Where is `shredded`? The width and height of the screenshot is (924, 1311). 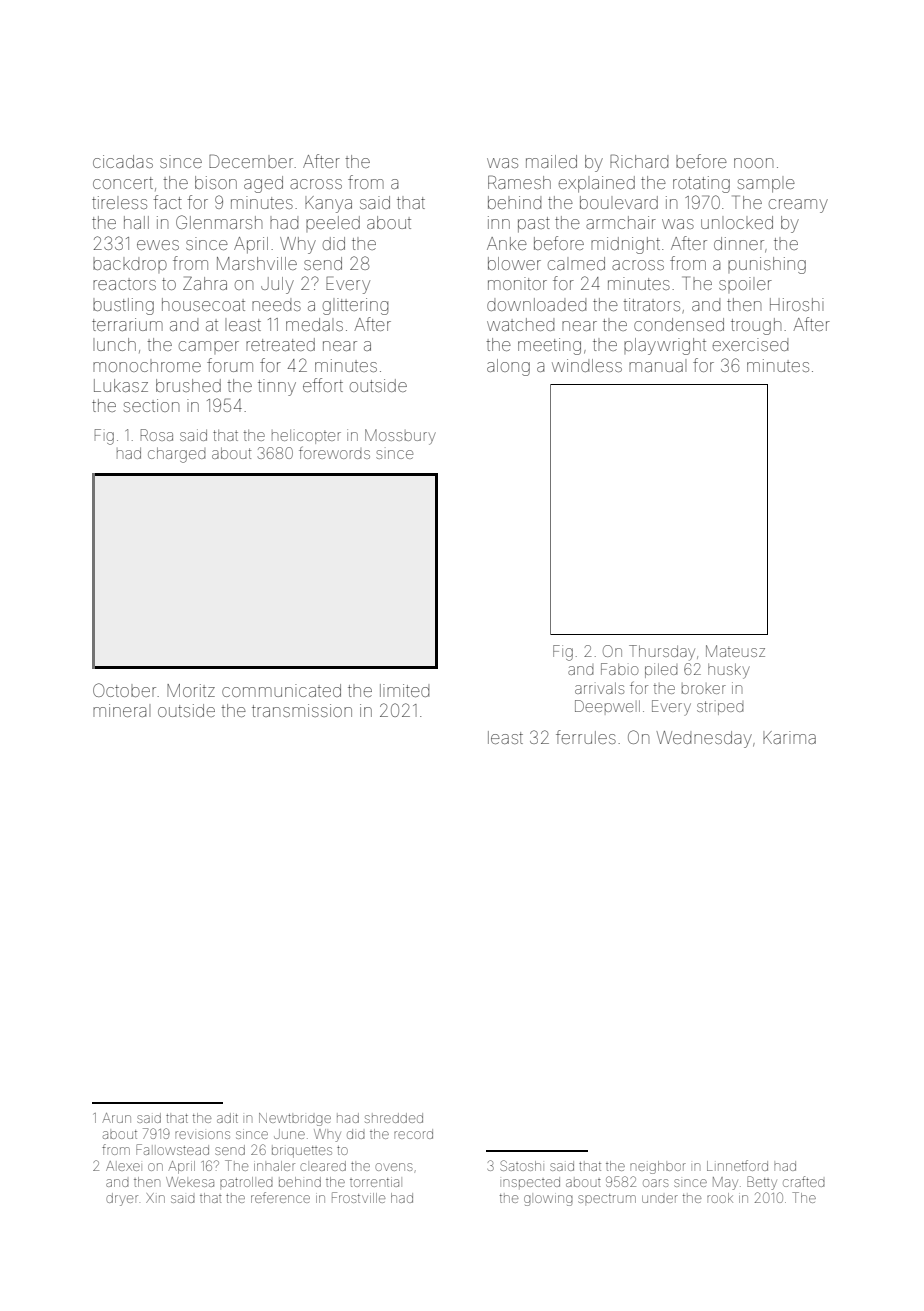 shredded is located at coordinates (394, 1118).
